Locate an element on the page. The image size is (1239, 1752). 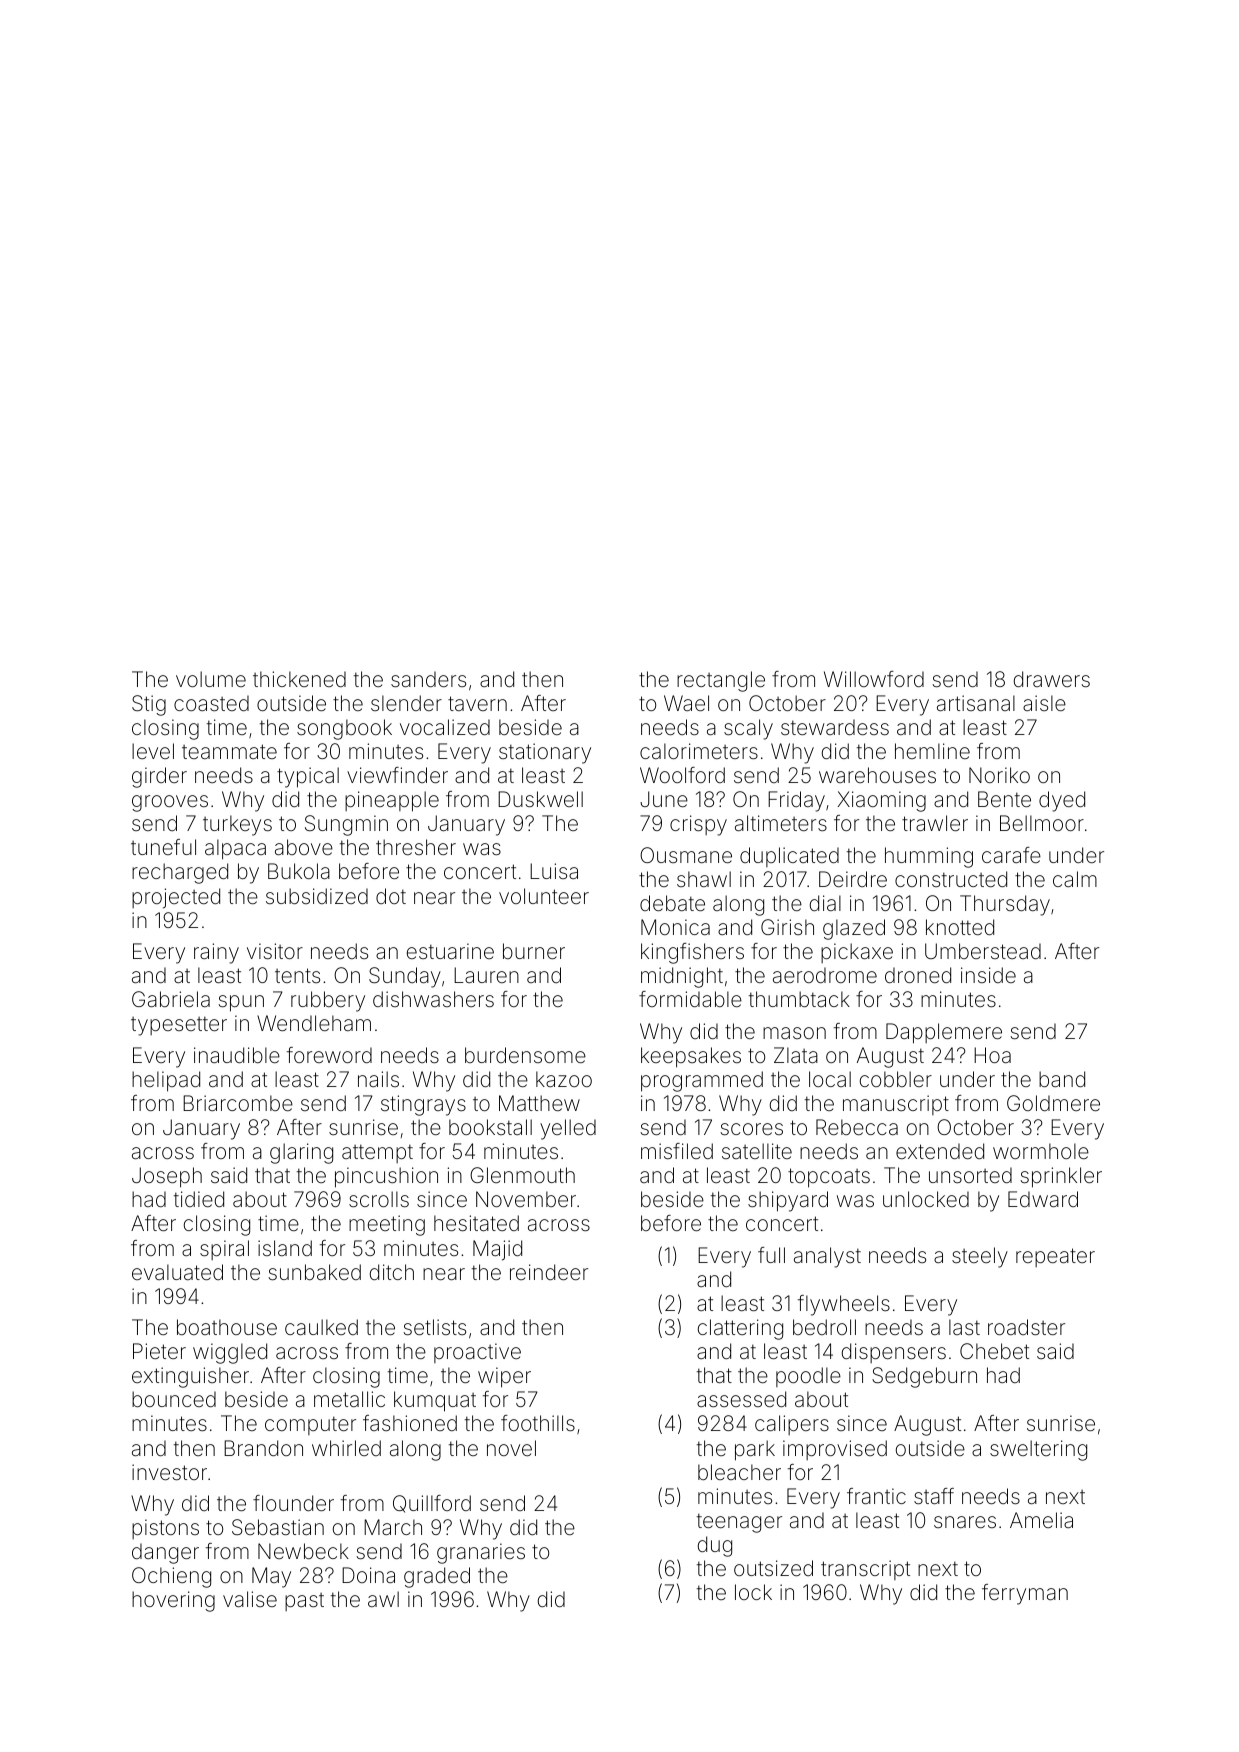
danger is located at coordinates (165, 1553).
